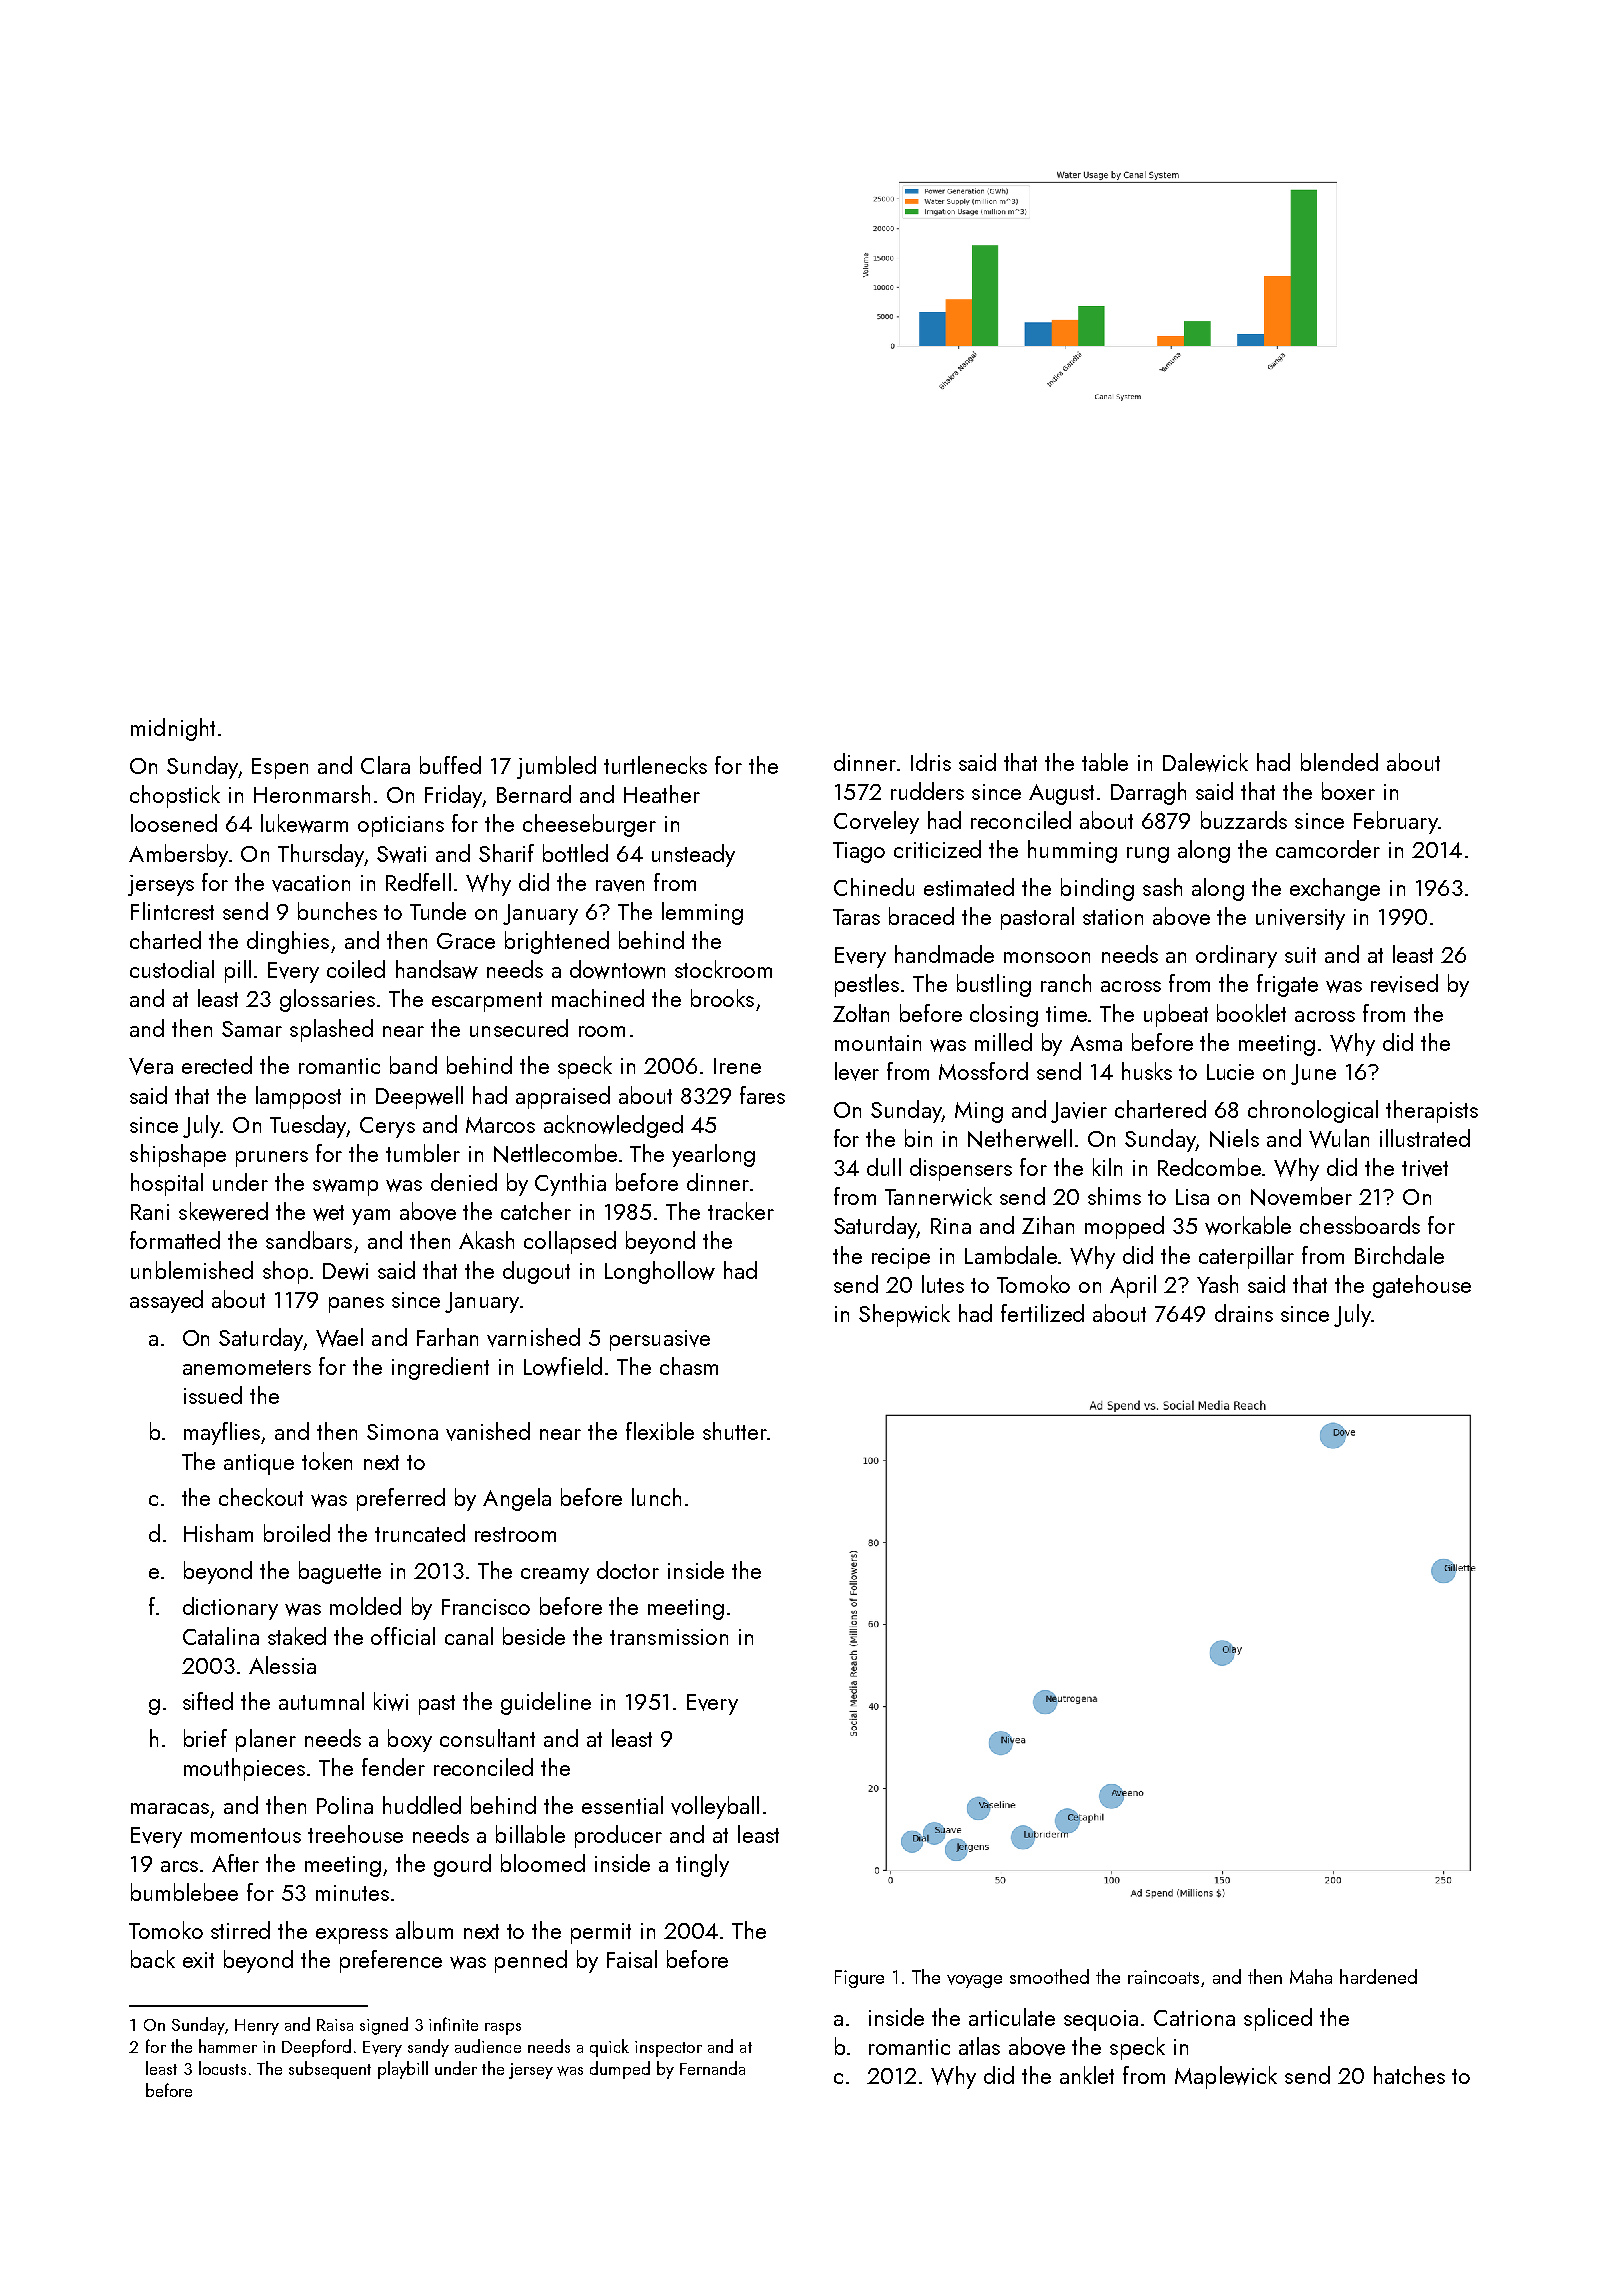 This image has height=2292, width=1620. What do you see at coordinates (330, 2070) in the image?
I see `subsequent` at bounding box center [330, 2070].
